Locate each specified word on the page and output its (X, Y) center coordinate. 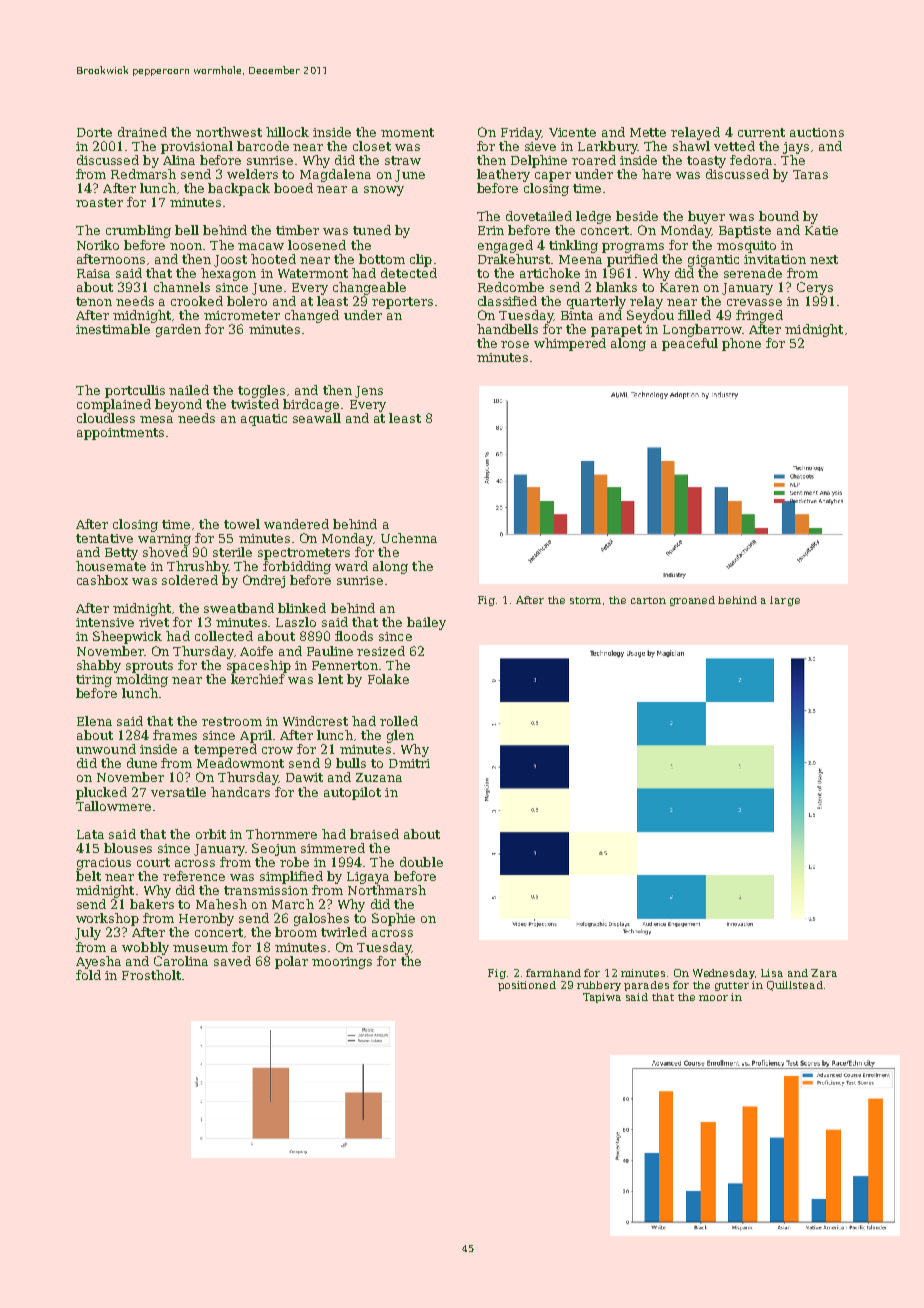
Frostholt (151, 975)
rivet (154, 622)
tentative (104, 538)
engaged (505, 246)
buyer (706, 217)
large (785, 601)
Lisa (772, 973)
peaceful (690, 344)
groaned (692, 601)
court (153, 862)
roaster (99, 202)
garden (178, 330)
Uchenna (409, 538)
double (421, 862)
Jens (369, 392)
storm (585, 600)
